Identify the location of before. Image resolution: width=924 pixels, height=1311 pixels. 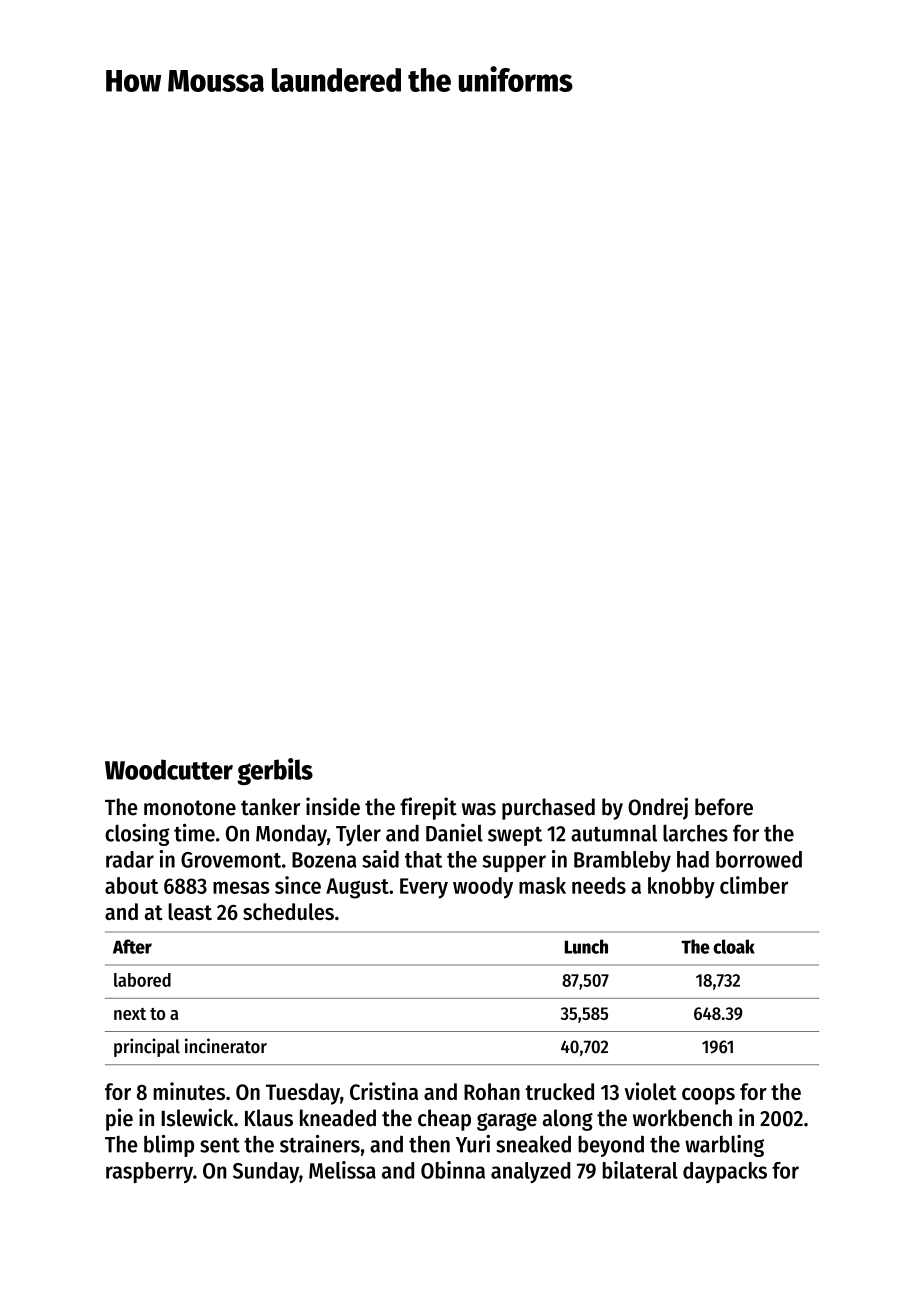
(724, 807).
